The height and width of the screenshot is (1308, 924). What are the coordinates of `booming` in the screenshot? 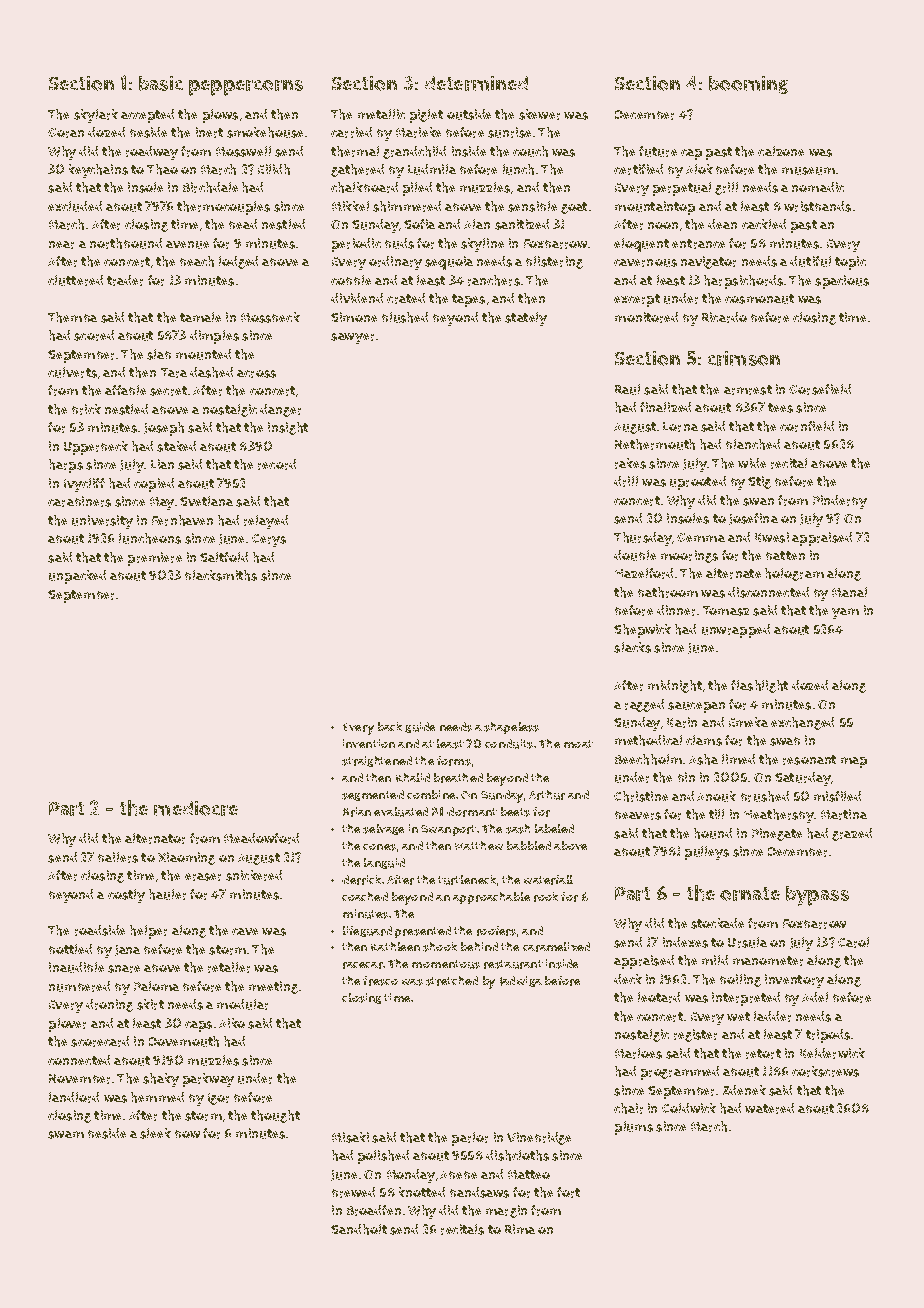 It's located at (748, 85).
